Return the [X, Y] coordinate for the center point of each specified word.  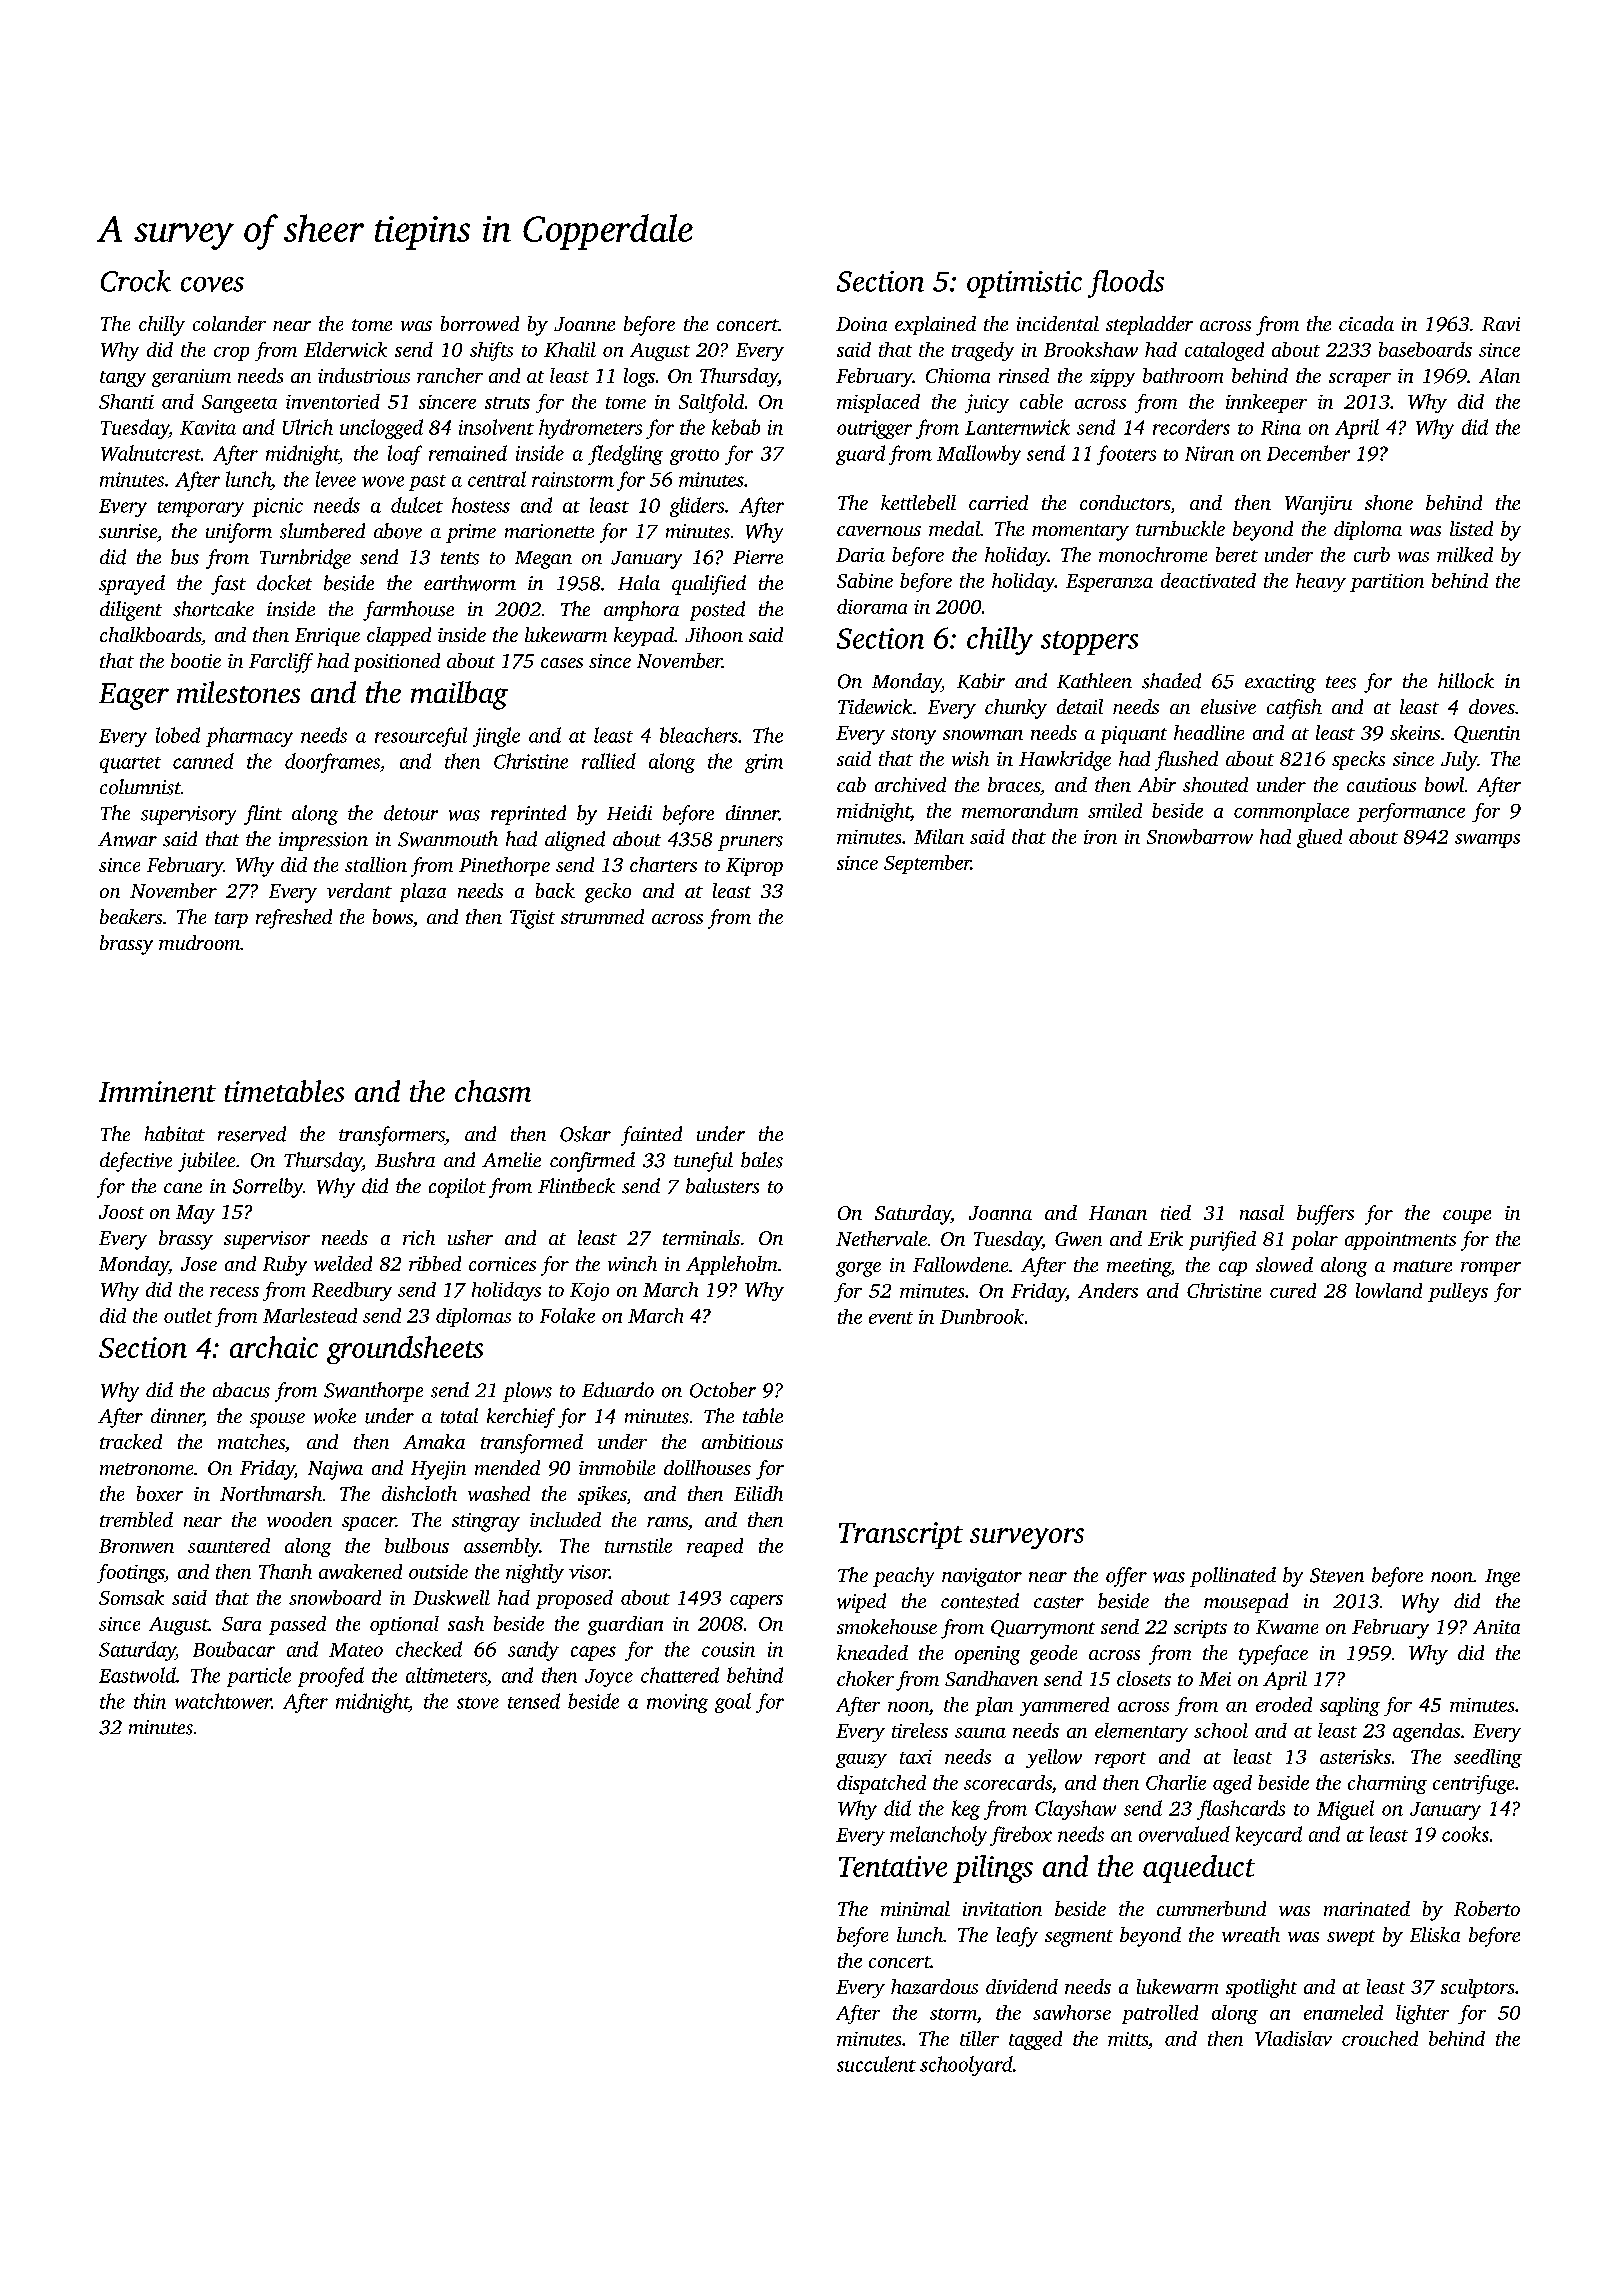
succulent [876, 2064]
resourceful [421, 737]
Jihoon [714, 634]
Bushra [405, 1160]
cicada [1366, 323]
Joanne [584, 324]
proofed [331, 1677]
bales [762, 1160]
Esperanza [1109, 583]
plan [994, 1706]
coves [212, 284]
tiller [979, 2038]
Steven [1337, 1575]
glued [1319, 838]
